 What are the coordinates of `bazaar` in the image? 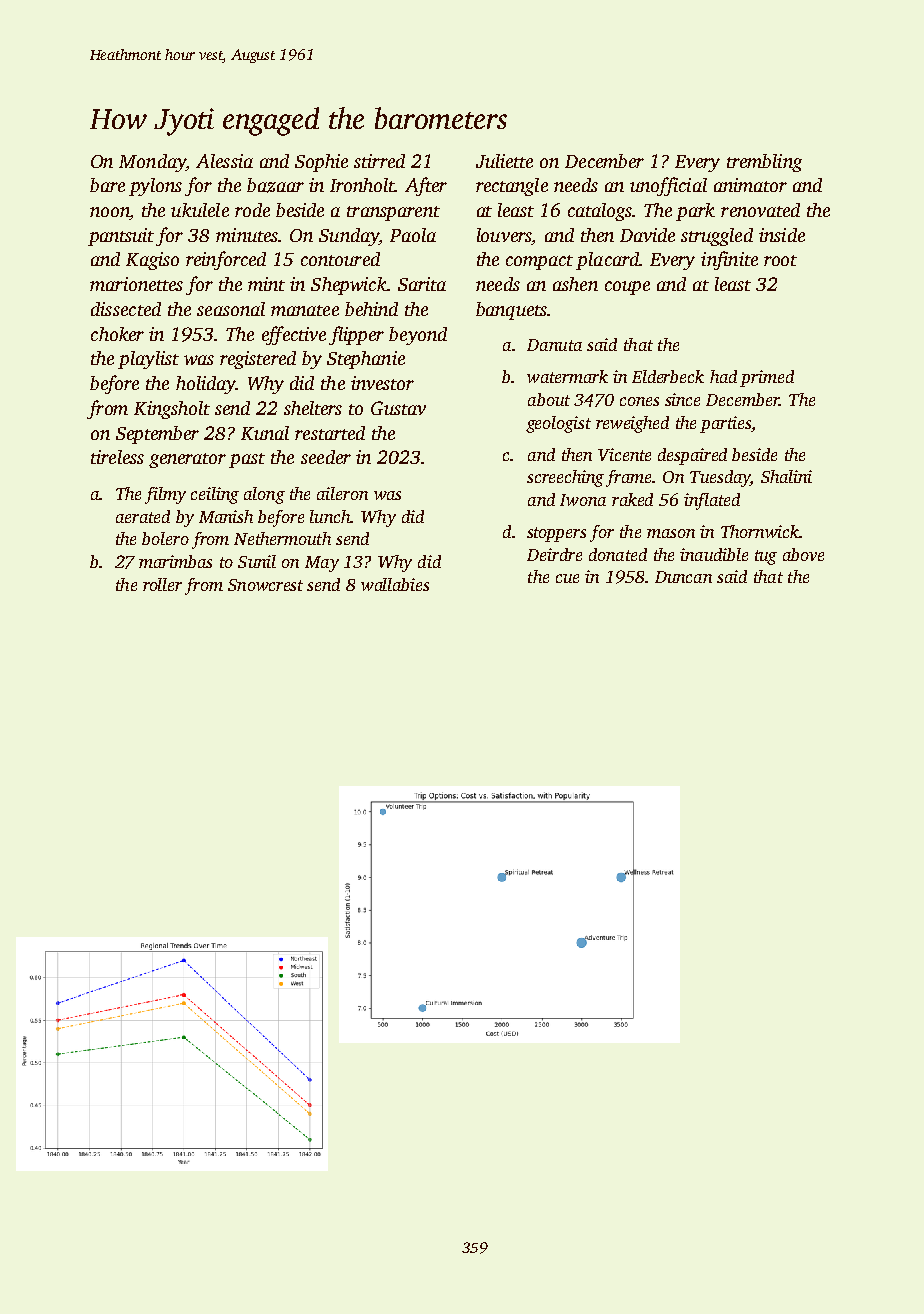 It's located at (275, 185).
